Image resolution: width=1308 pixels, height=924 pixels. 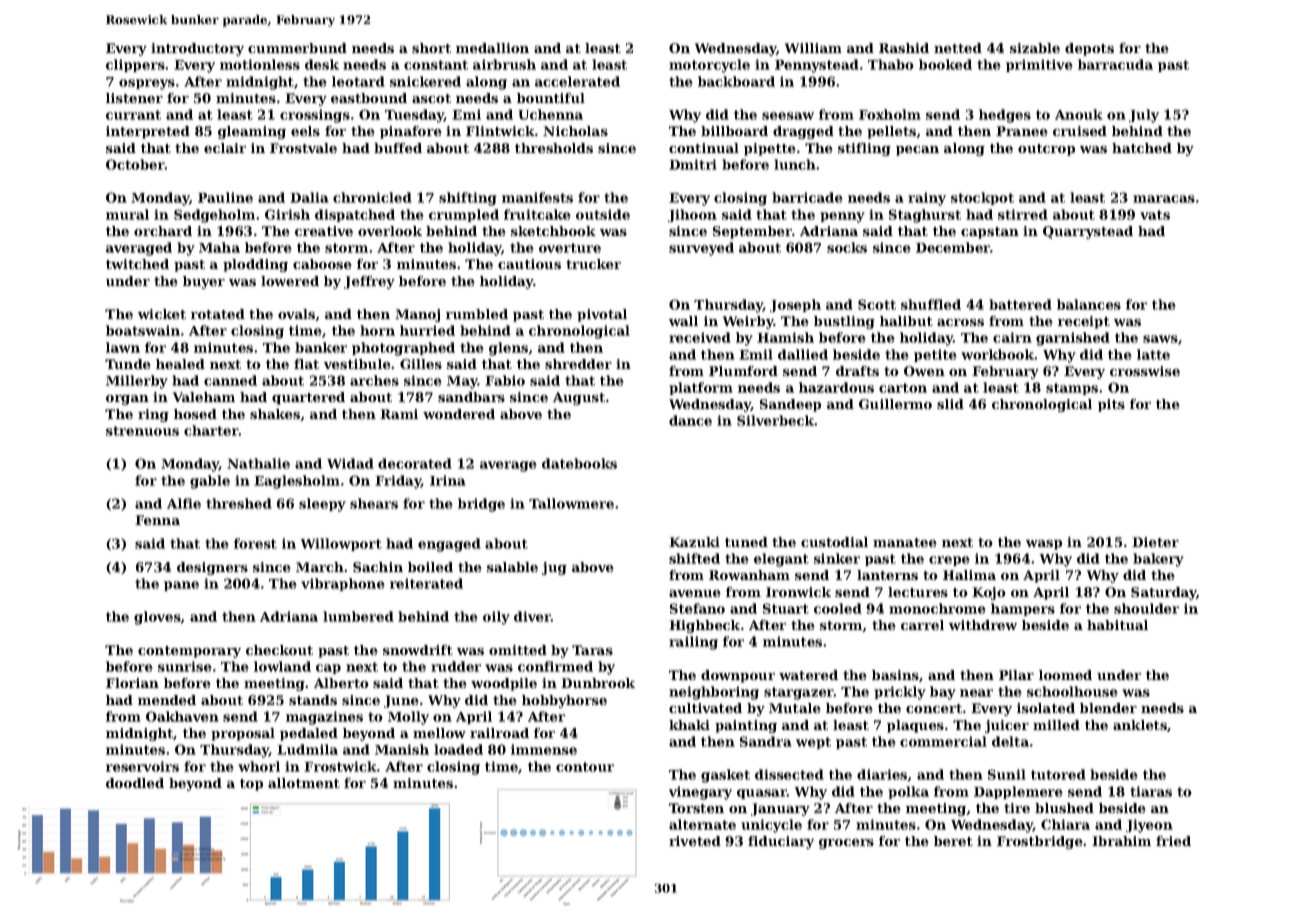 What do you see at coordinates (1017, 808) in the screenshot?
I see `tire` at bounding box center [1017, 808].
